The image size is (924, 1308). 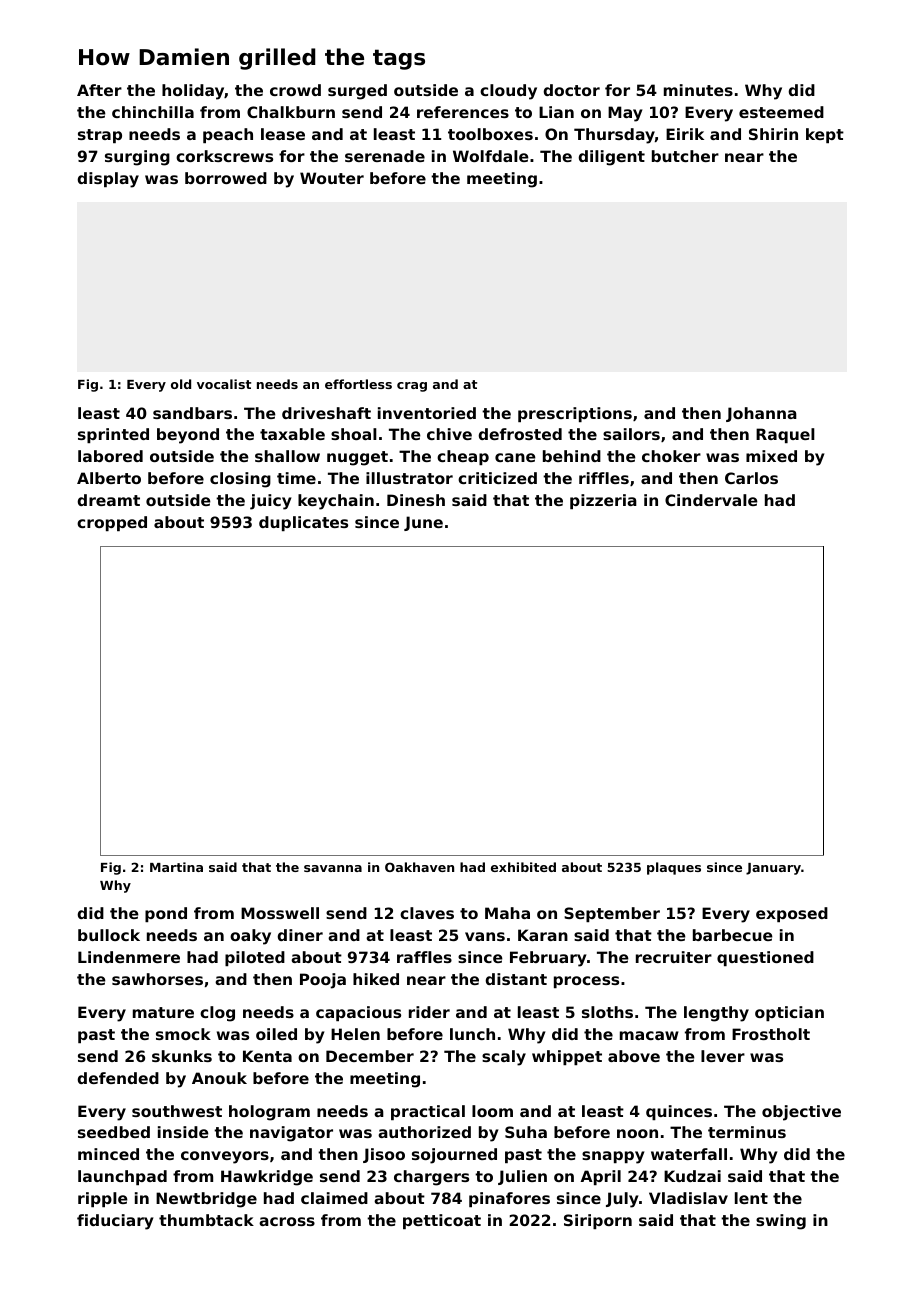 I want to click on Oakhaven, so click(x=419, y=867).
